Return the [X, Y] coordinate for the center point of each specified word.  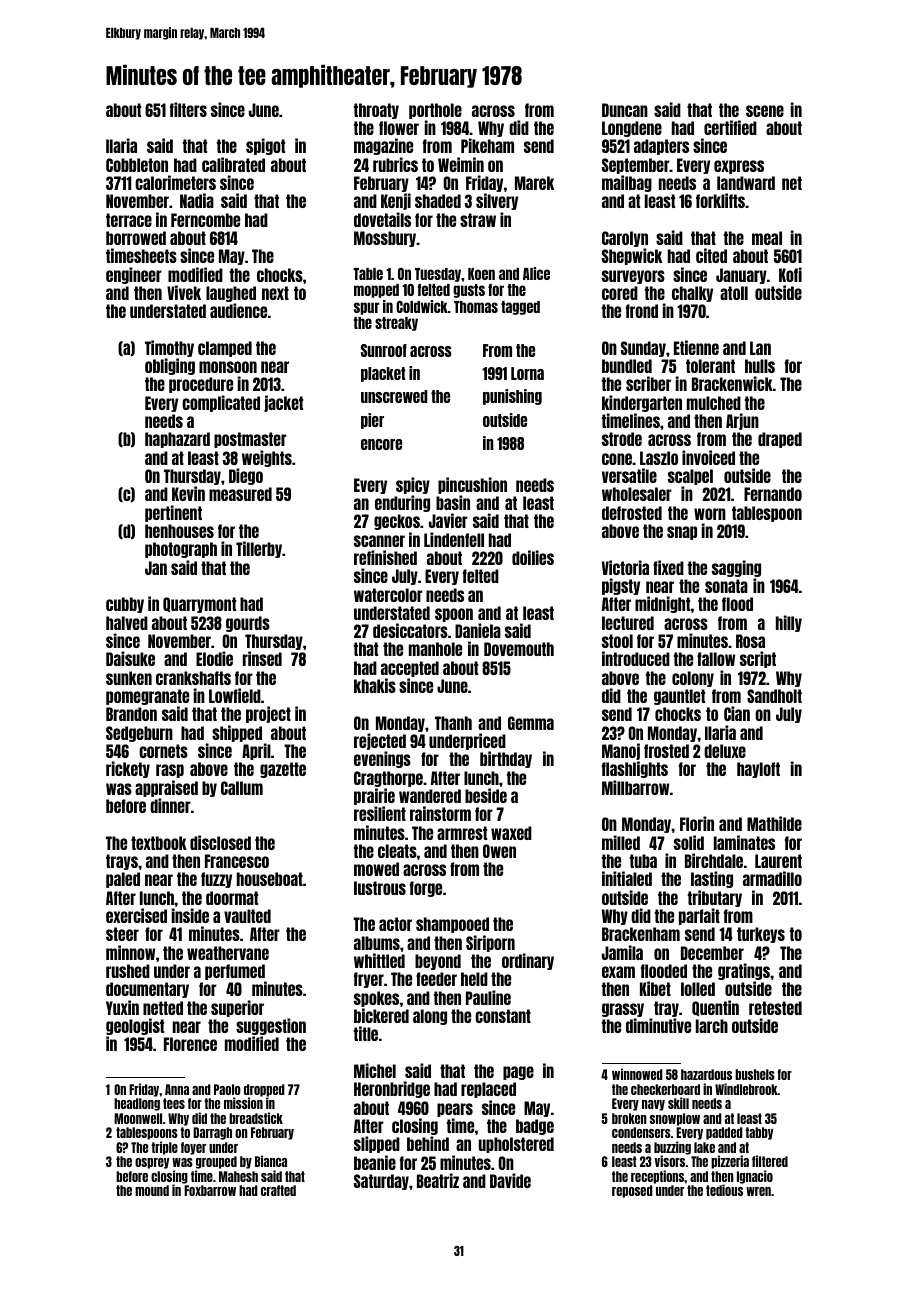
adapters [661, 147]
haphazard [177, 440]
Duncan [625, 110]
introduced [636, 658]
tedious [724, 1190]
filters [188, 109]
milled [621, 842]
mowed [376, 869]
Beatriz [438, 1180]
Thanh [453, 723]
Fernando [773, 494]
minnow [130, 952]
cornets [163, 751]
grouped [216, 1162]
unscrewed [394, 396]
